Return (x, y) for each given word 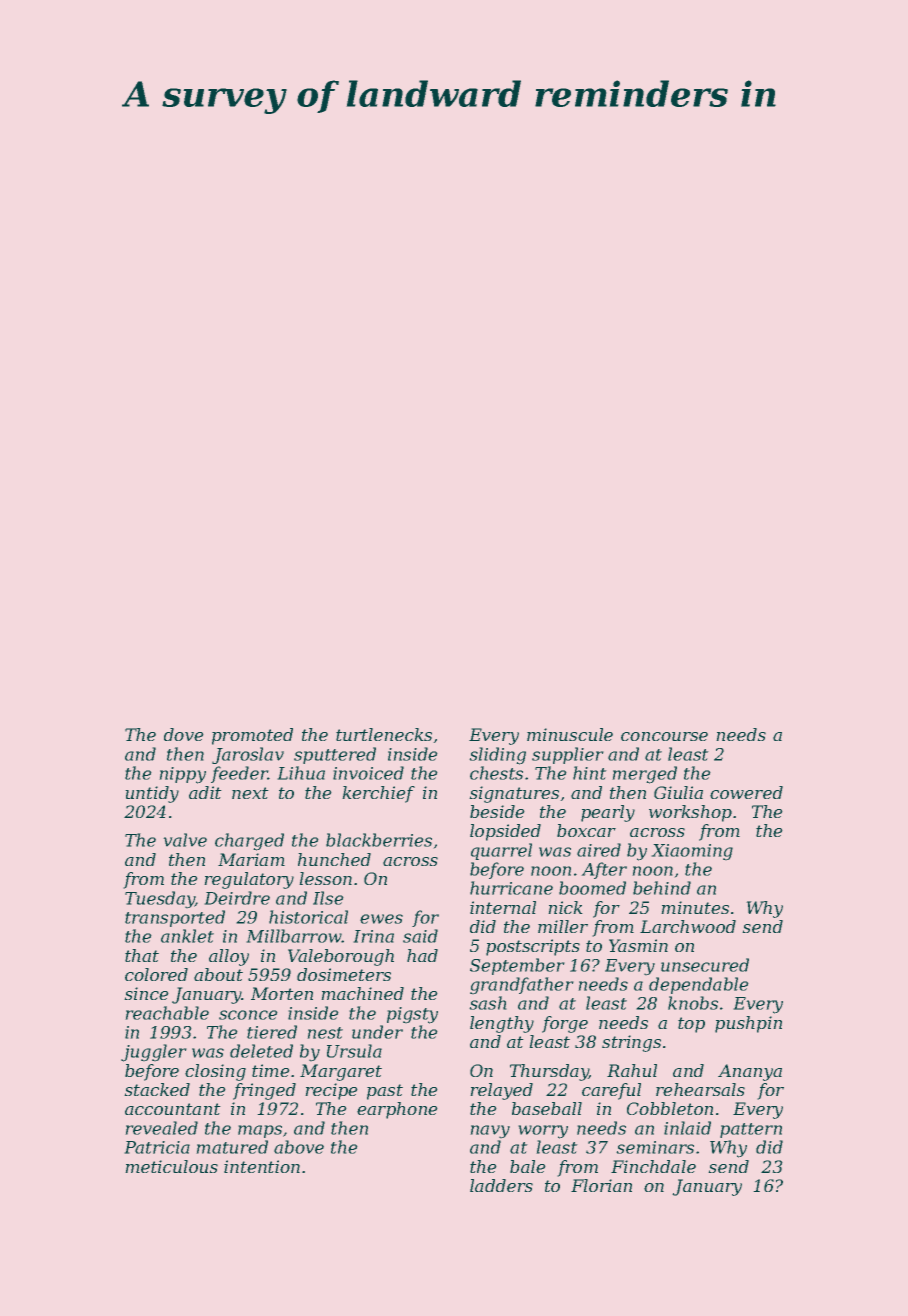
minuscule (570, 734)
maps (260, 1131)
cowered (746, 792)
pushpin (748, 1024)
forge (565, 1024)
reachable (167, 1013)
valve (185, 840)
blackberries (379, 840)
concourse (664, 736)
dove (184, 734)
